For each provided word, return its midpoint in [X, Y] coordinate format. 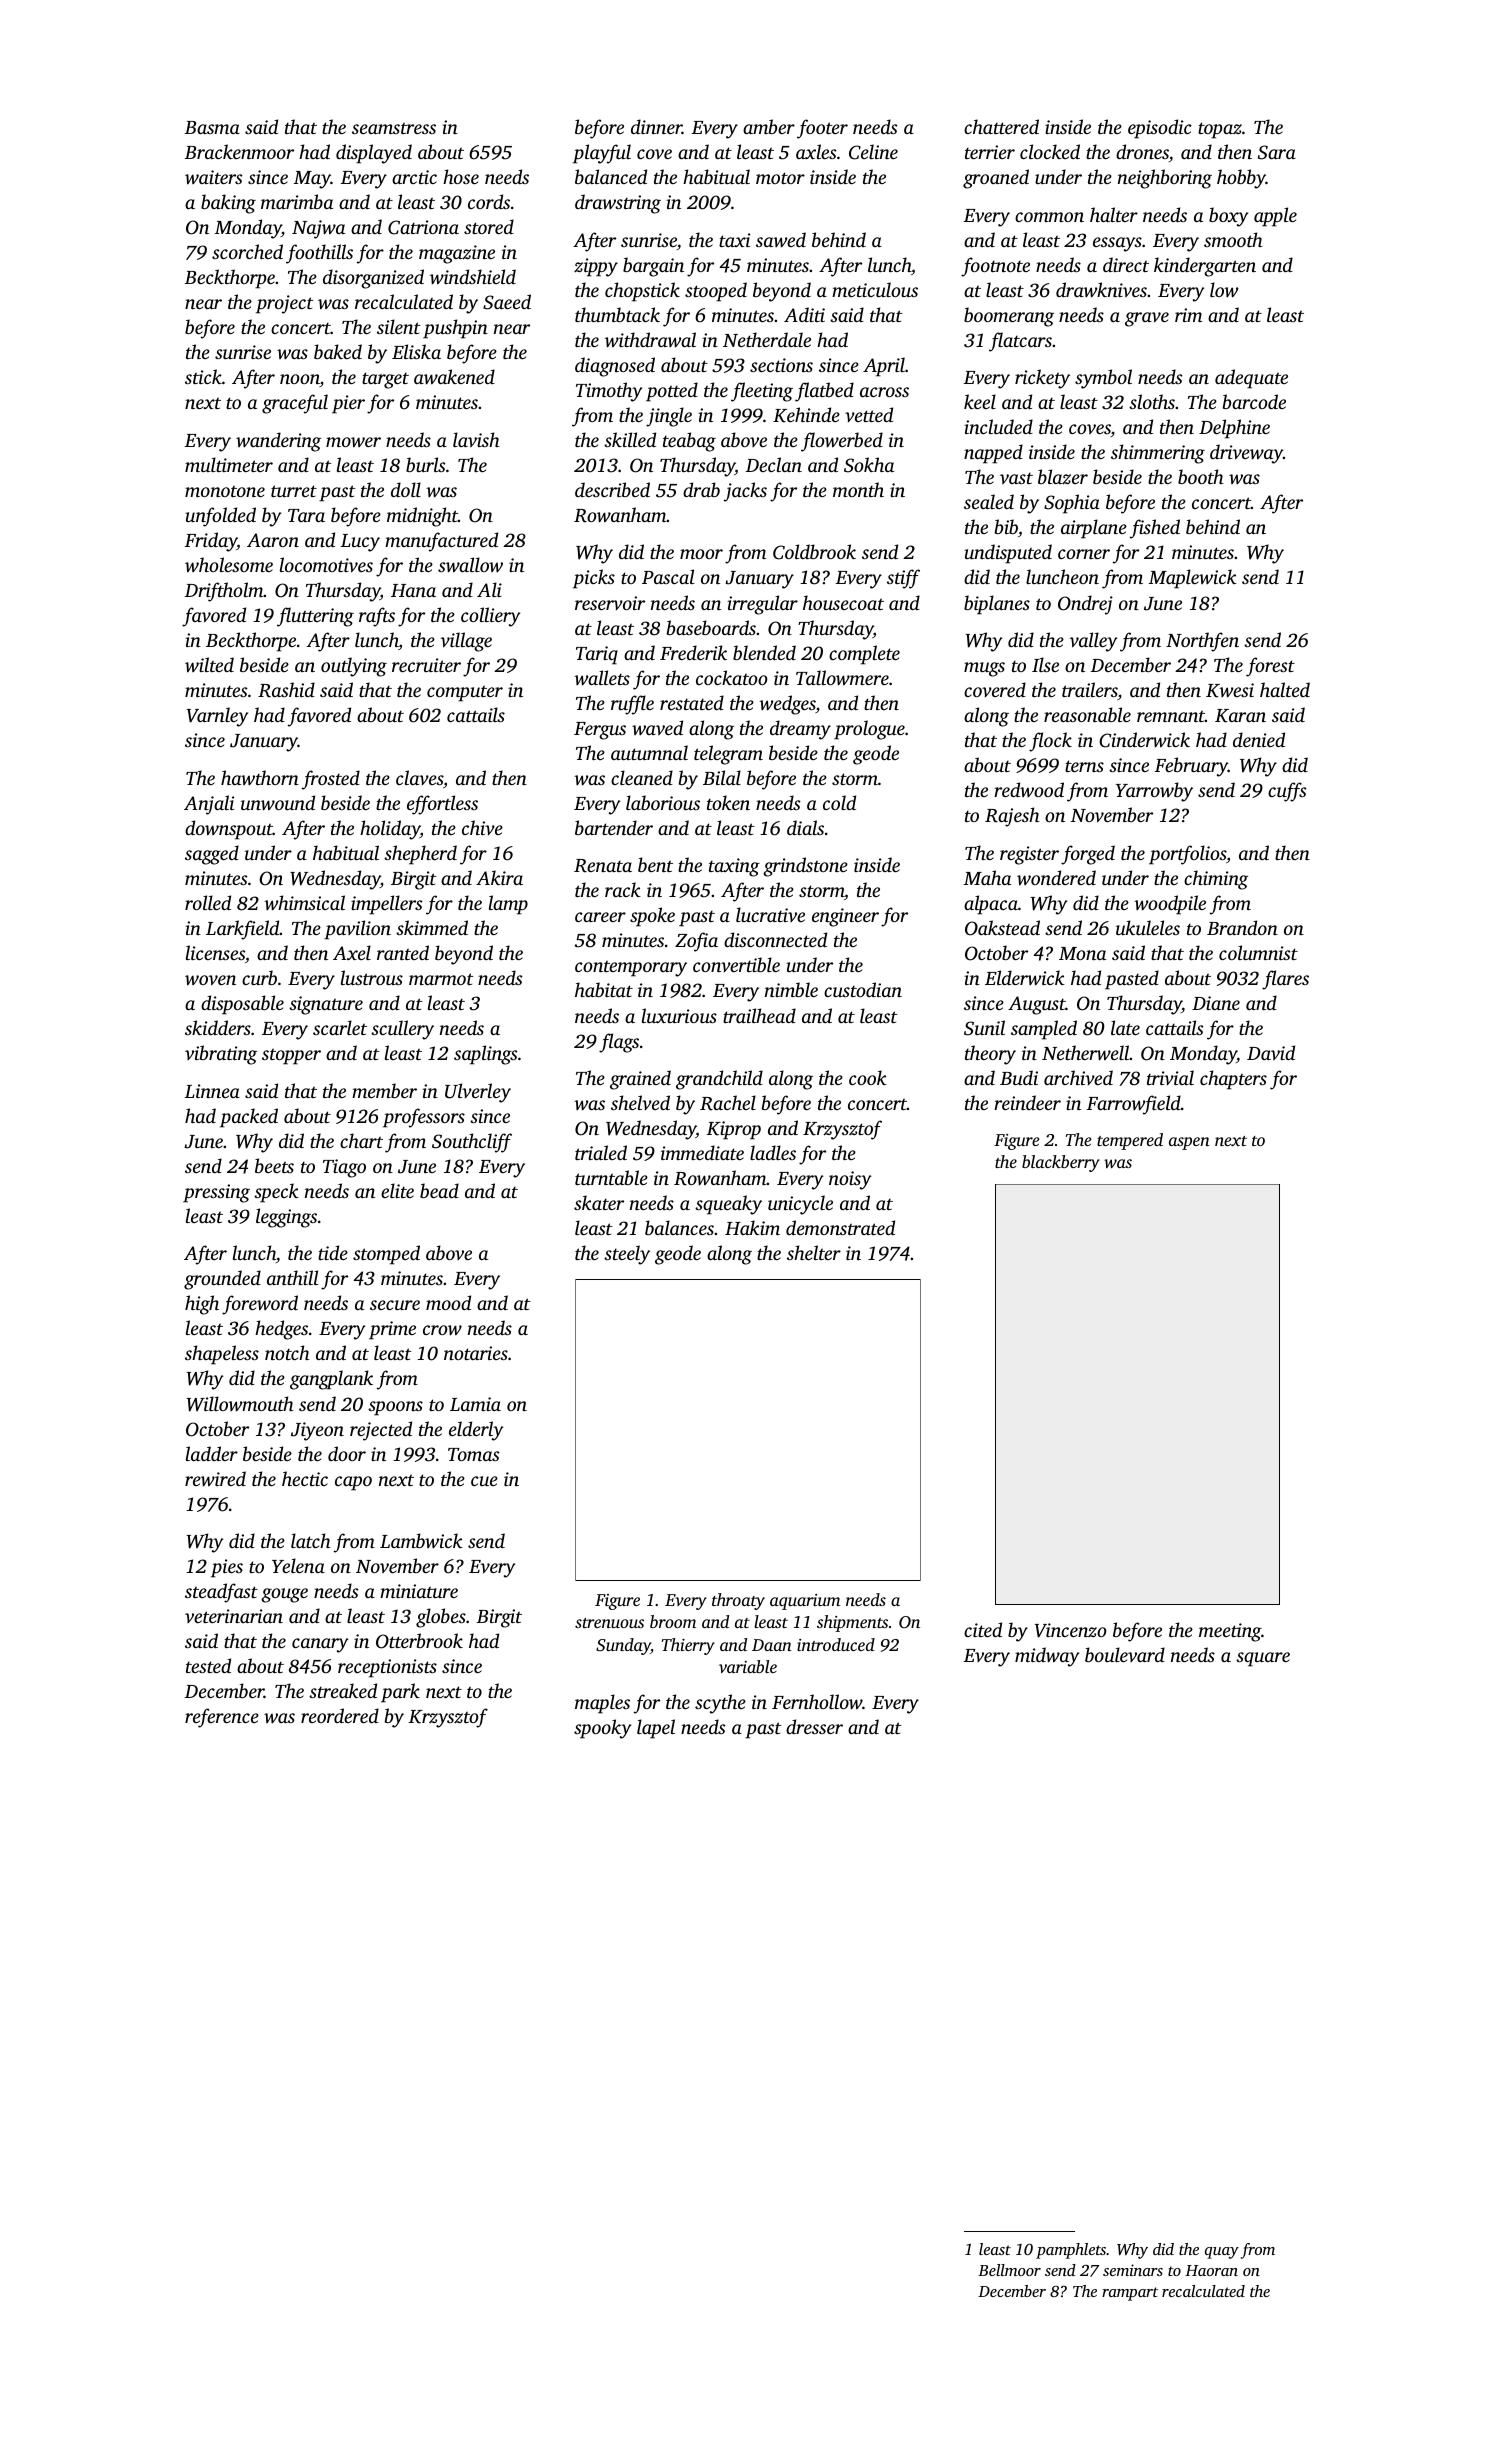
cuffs [1287, 792]
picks [594, 579]
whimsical [304, 903]
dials [805, 827]
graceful [295, 404]
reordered [340, 1715]
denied [1259, 739]
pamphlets [1071, 2251]
